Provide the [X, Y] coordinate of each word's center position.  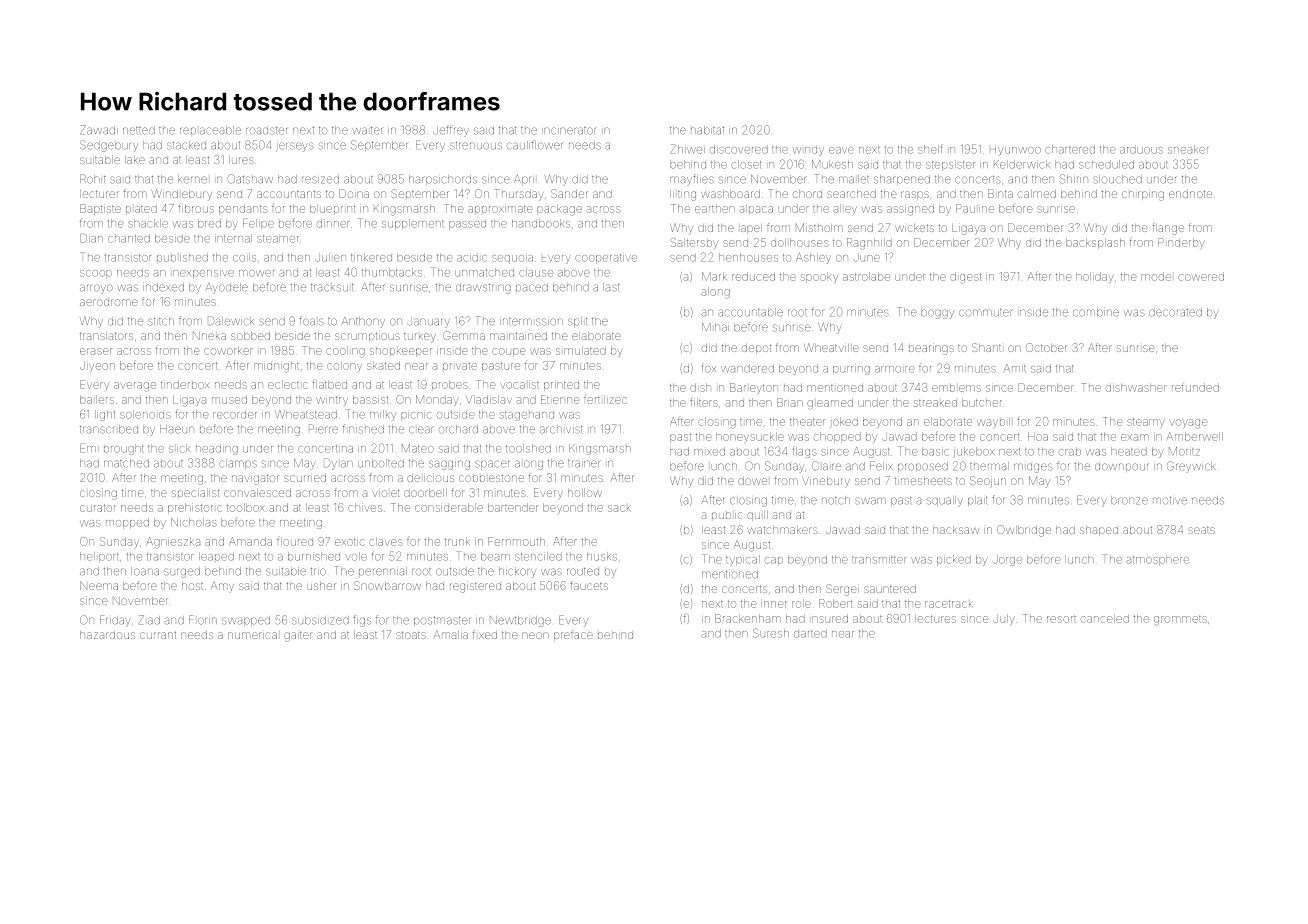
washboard [730, 194]
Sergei [842, 590]
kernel [192, 179]
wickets [914, 228]
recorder [235, 415]
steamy [1145, 423]
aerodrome [108, 302]
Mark [714, 276]
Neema [99, 585]
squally [945, 501]
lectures [935, 618]
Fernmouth [516, 541]
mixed [709, 451]
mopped [127, 523]
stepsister [950, 166]
